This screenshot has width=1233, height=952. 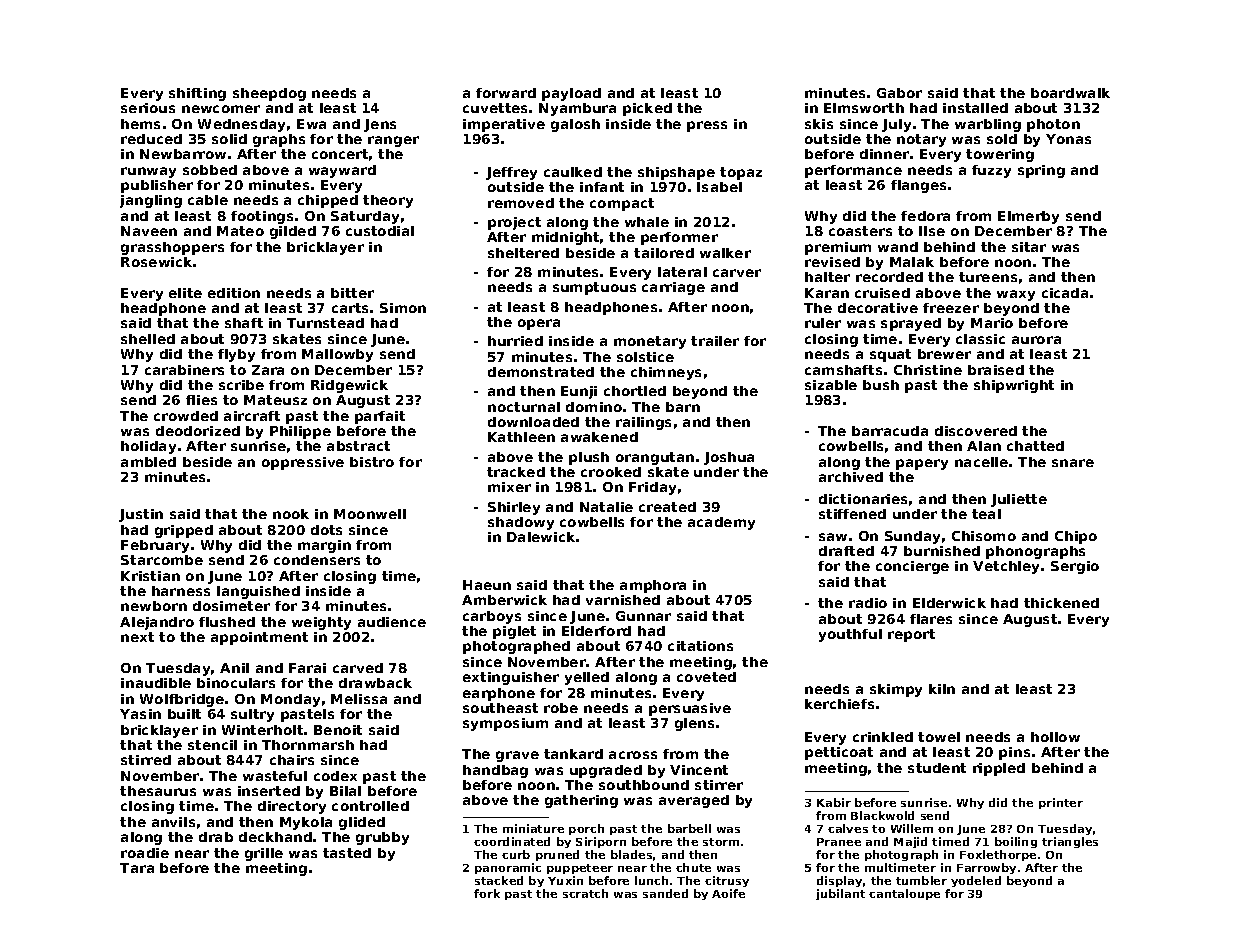 What do you see at coordinates (521, 523) in the screenshot?
I see `shadowy` at bounding box center [521, 523].
